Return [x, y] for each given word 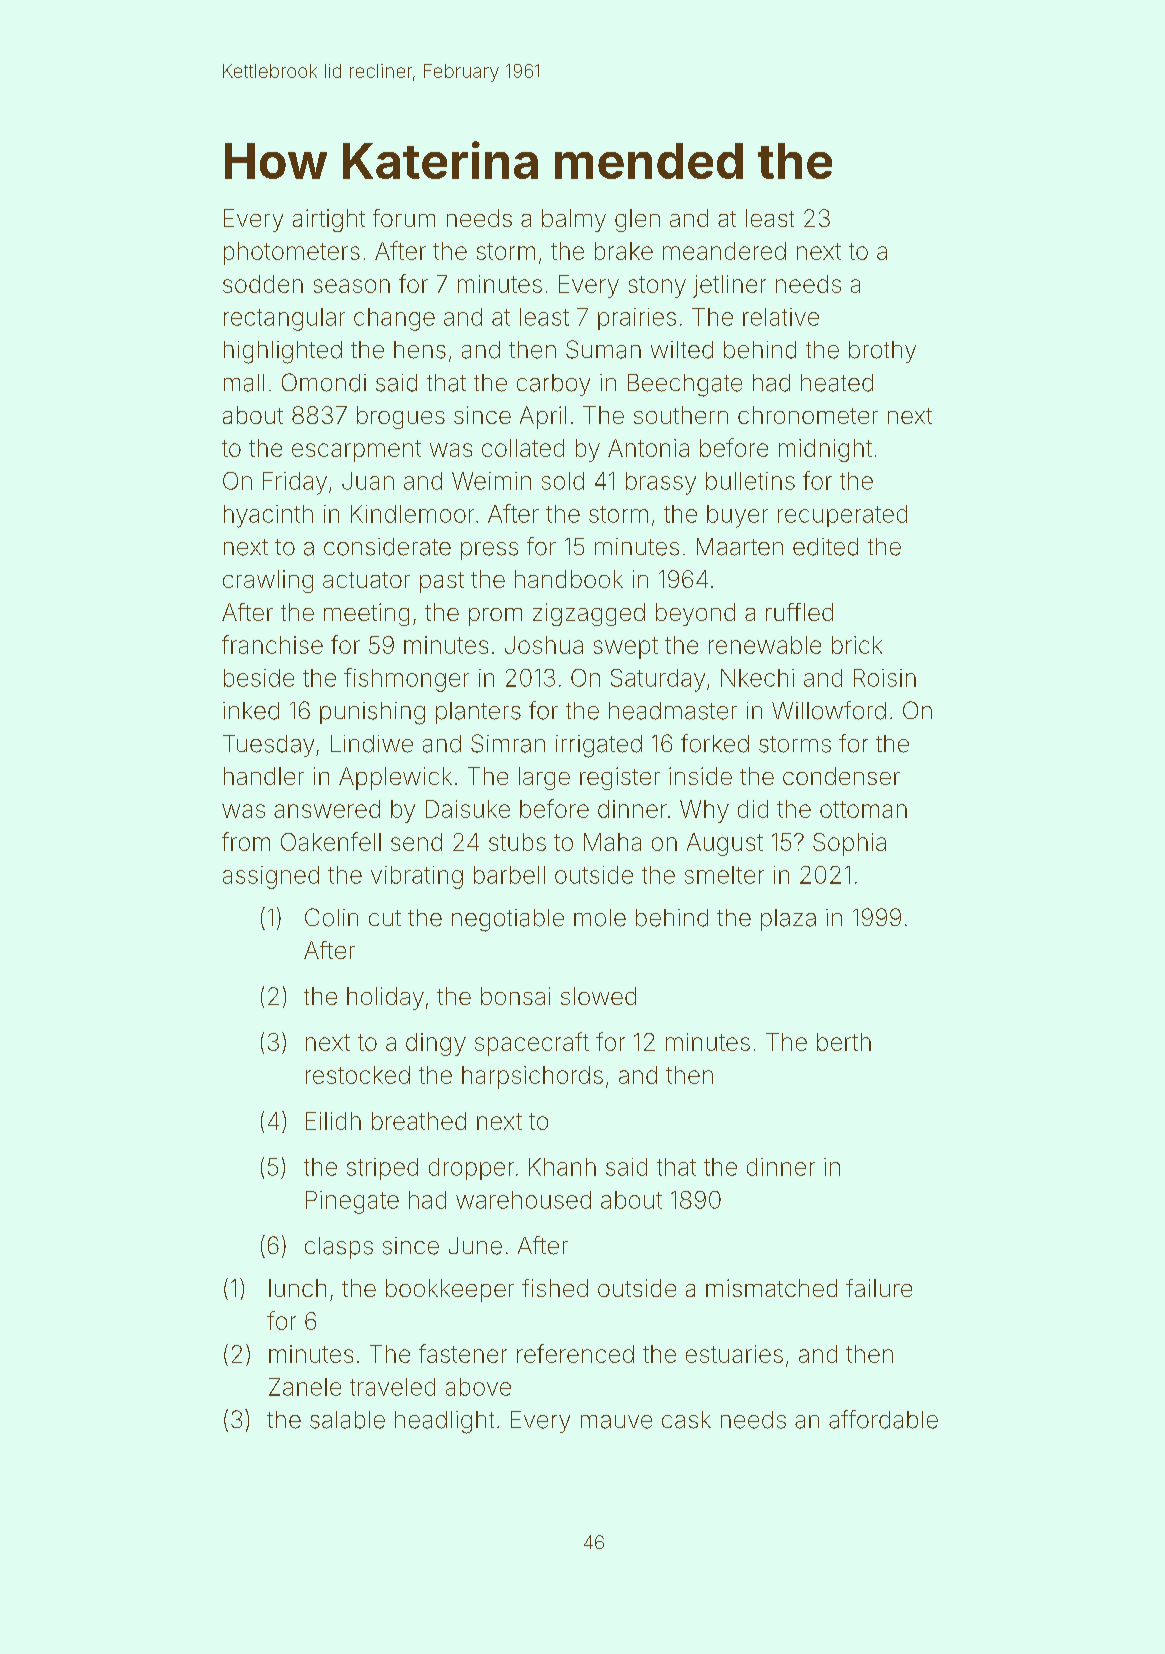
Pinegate [352, 1202]
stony [657, 287]
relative [781, 317]
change [394, 319]
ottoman [863, 809]
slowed [598, 996]
